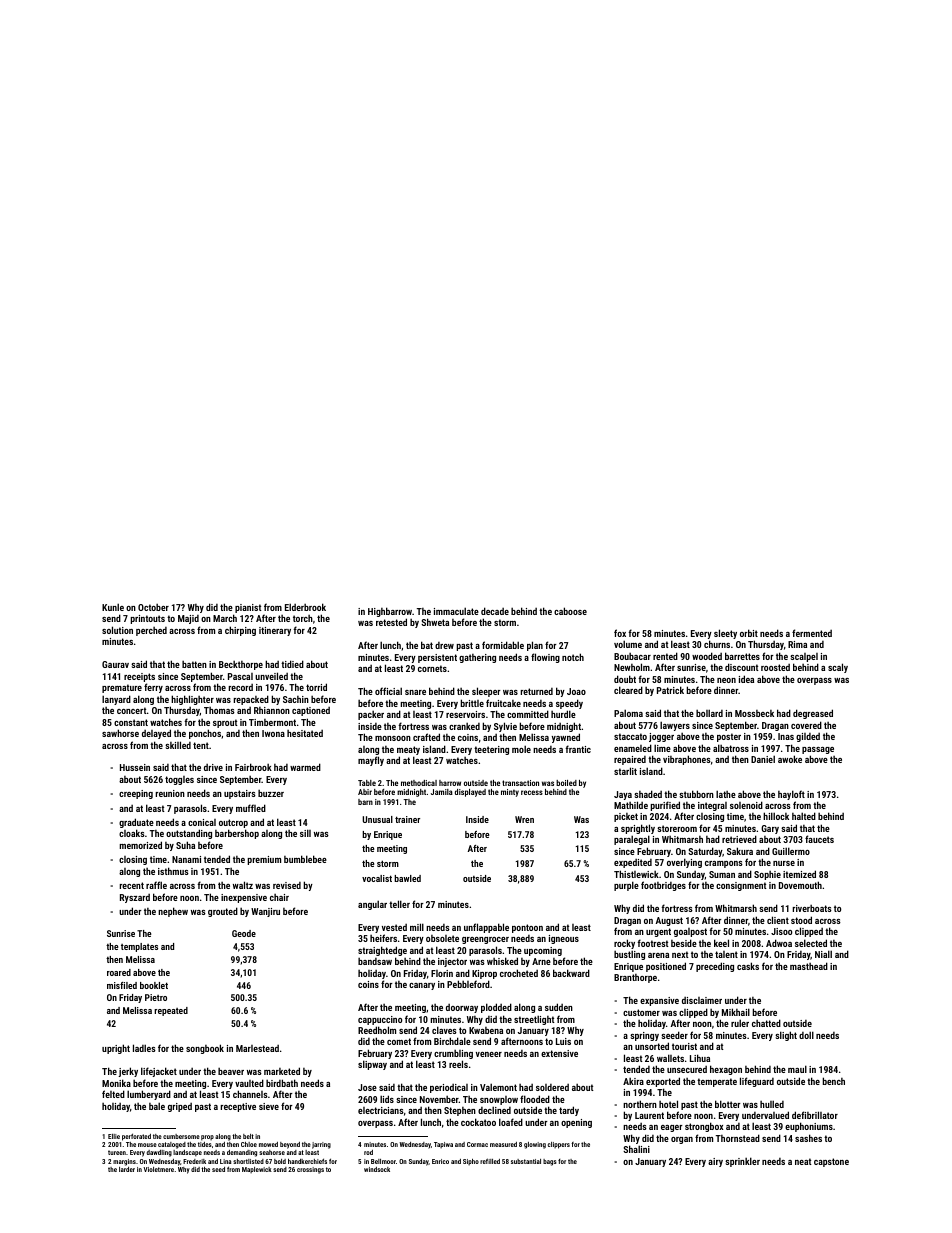  I want to click on sill, so click(305, 833).
